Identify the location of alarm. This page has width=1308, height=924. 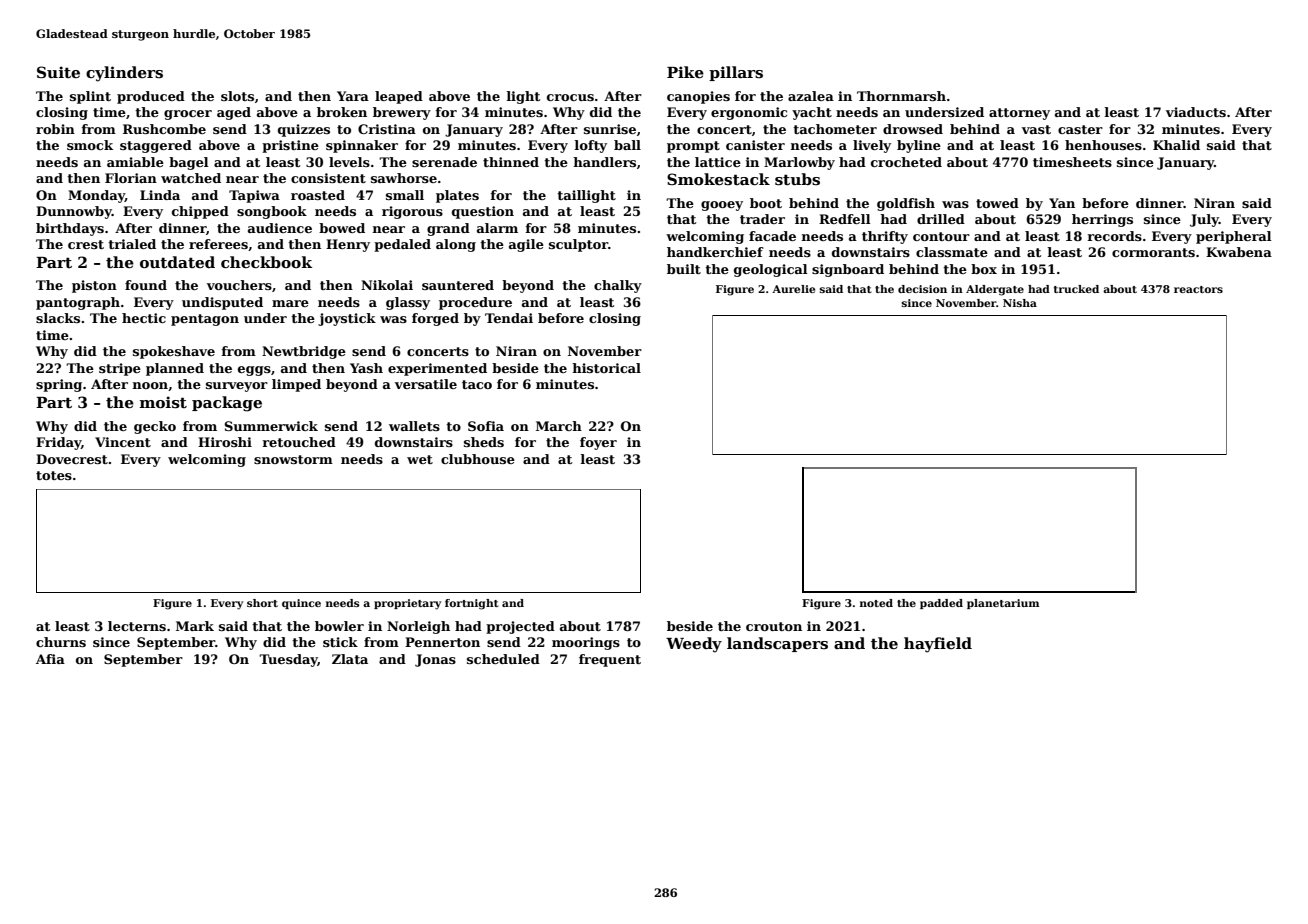
(497, 228).
